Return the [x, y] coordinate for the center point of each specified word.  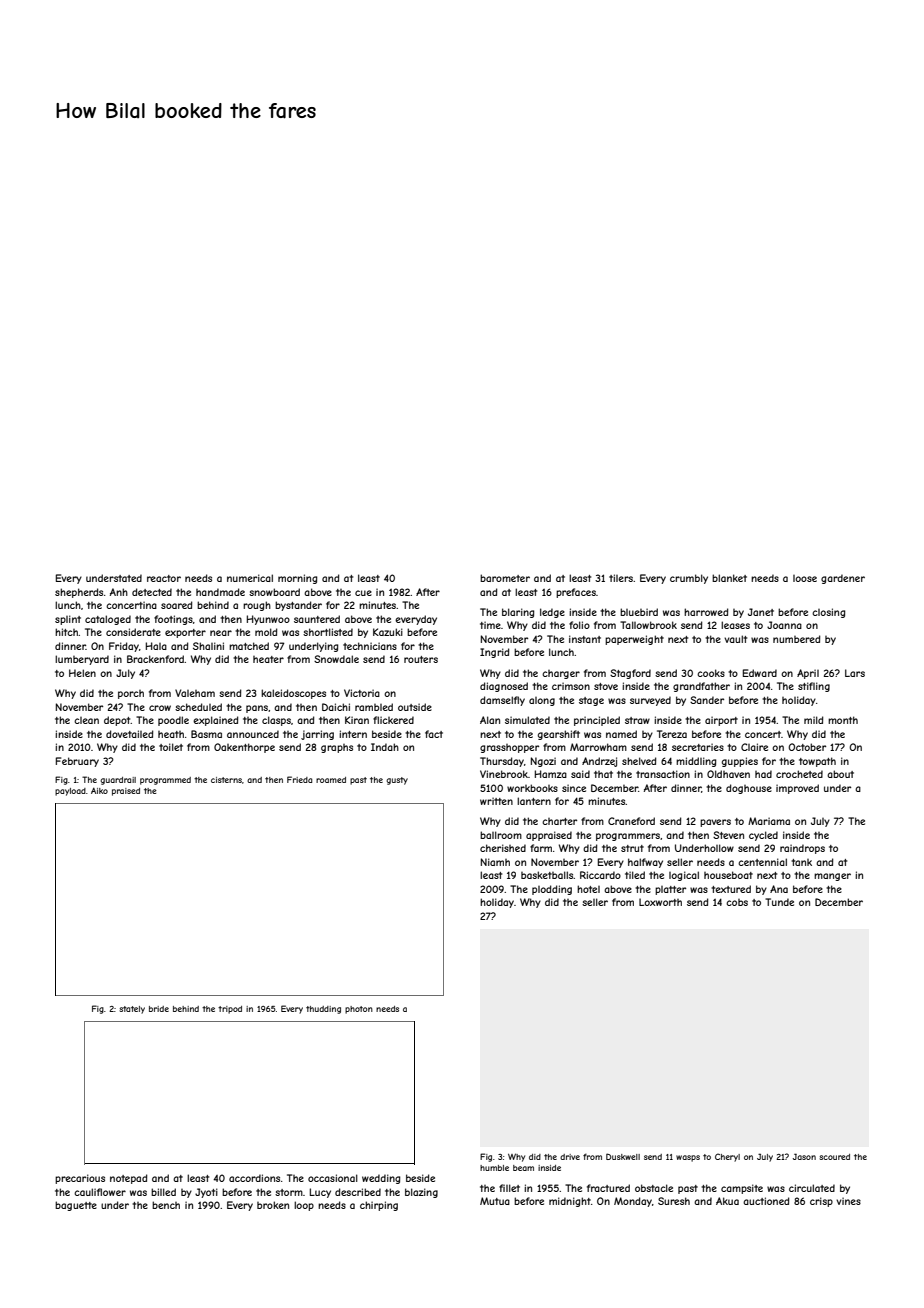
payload [70, 792]
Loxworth [660, 902]
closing [828, 613]
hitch [66, 632]
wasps [688, 1158]
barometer [505, 578]
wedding [381, 1179]
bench [166, 1205]
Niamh [495, 862]
